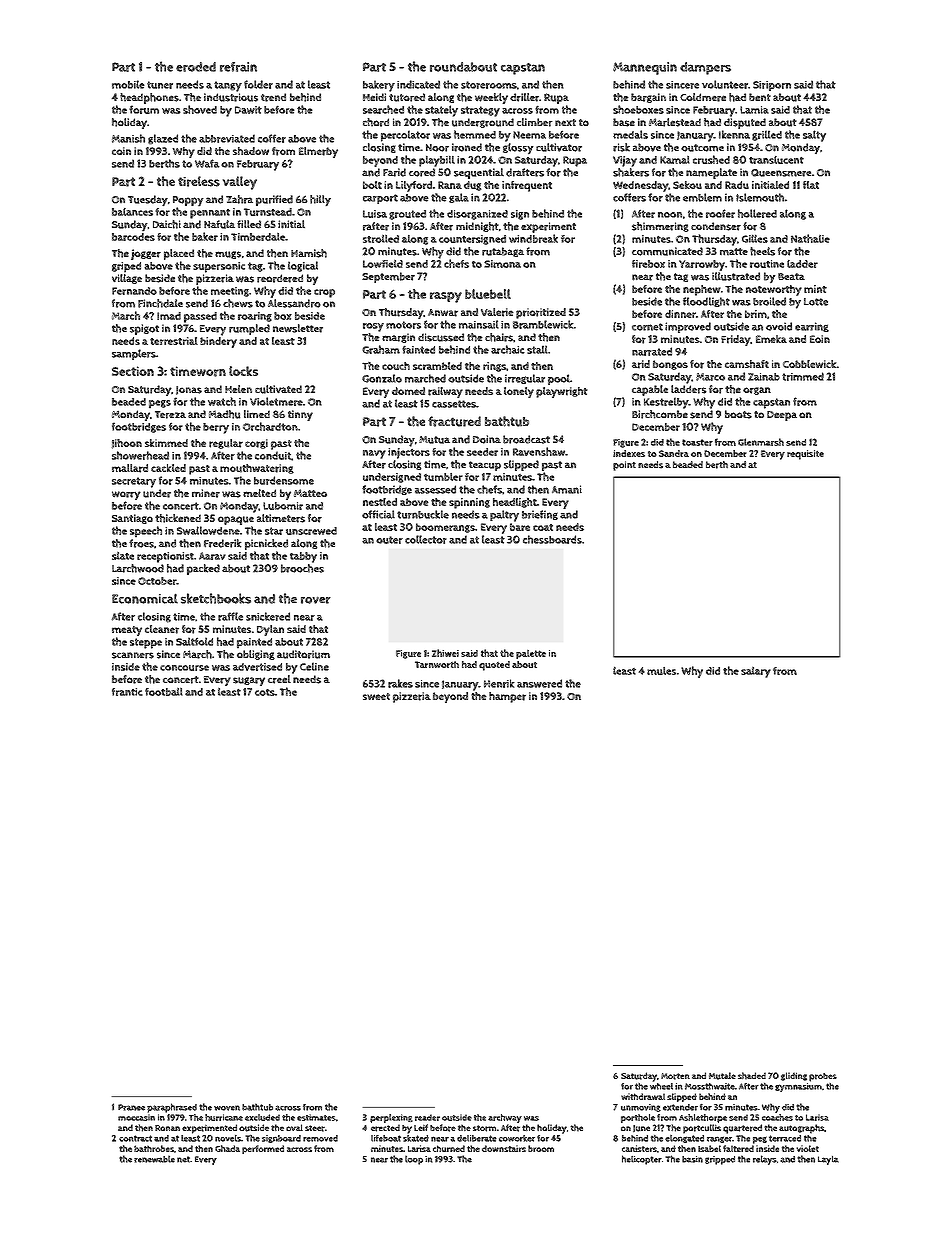 The height and width of the screenshot is (1233, 952). I want to click on refrain, so click(238, 67).
